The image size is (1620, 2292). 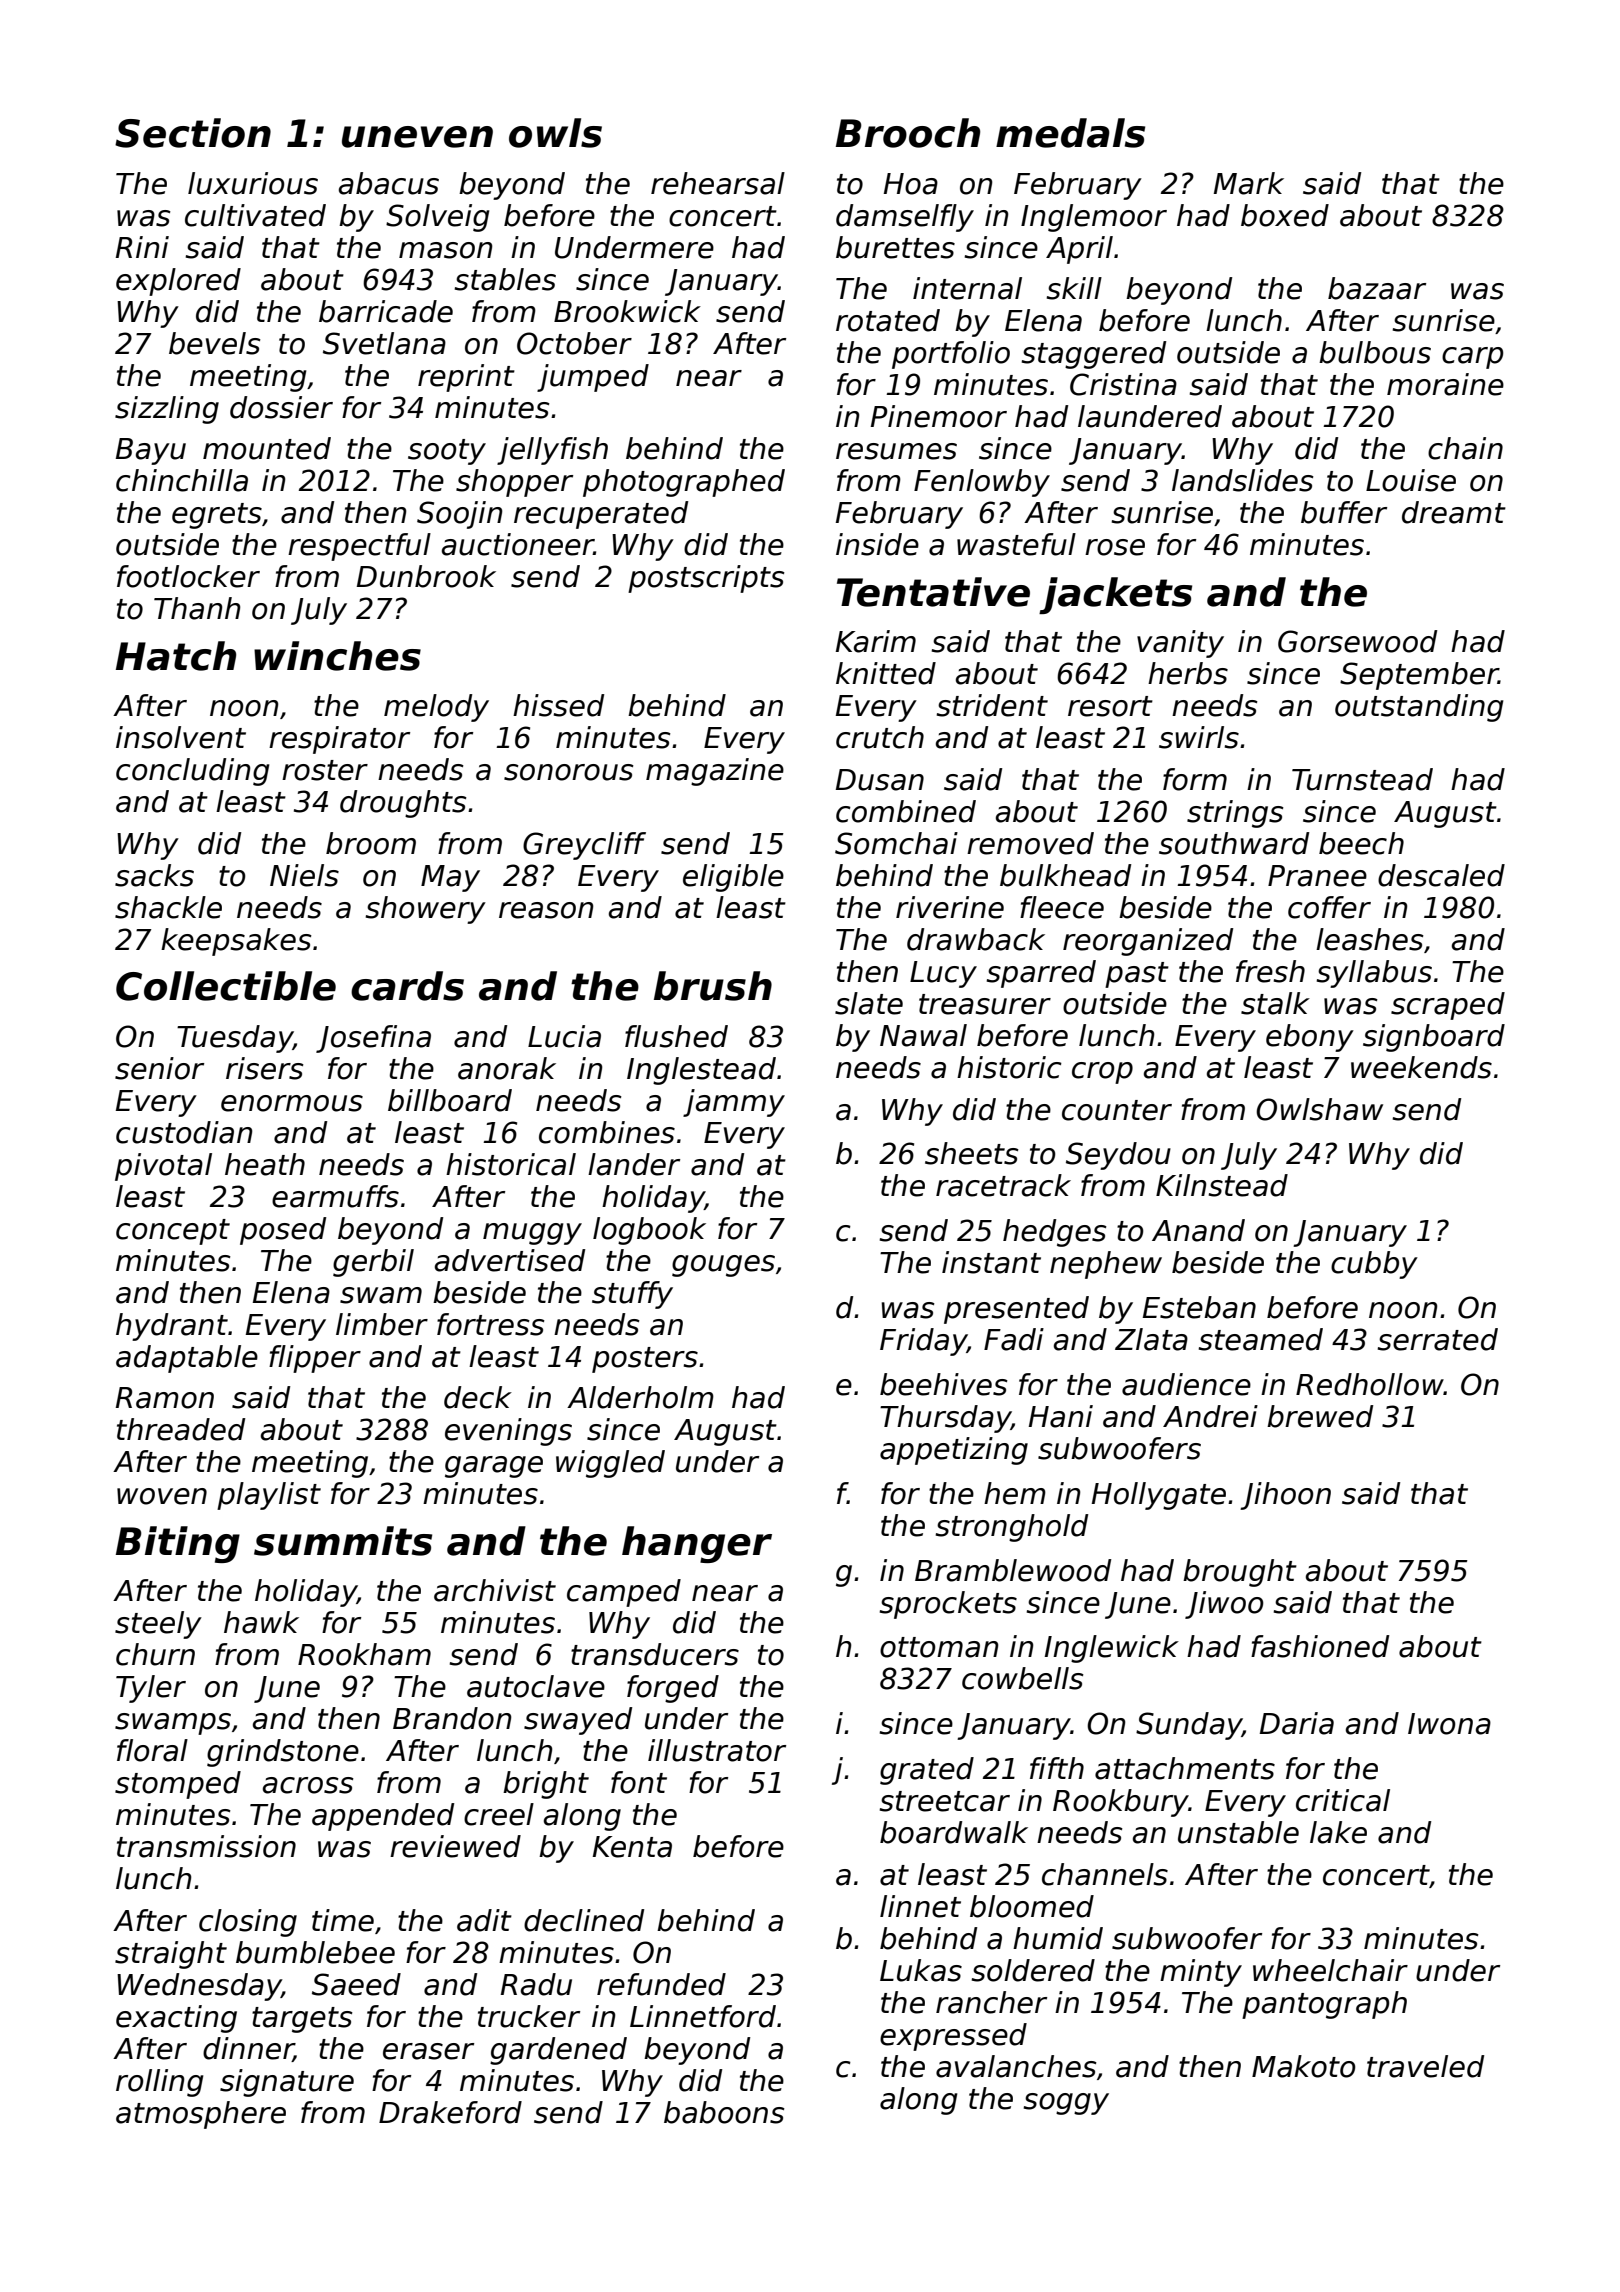 I want to click on Rini, so click(x=142, y=247).
